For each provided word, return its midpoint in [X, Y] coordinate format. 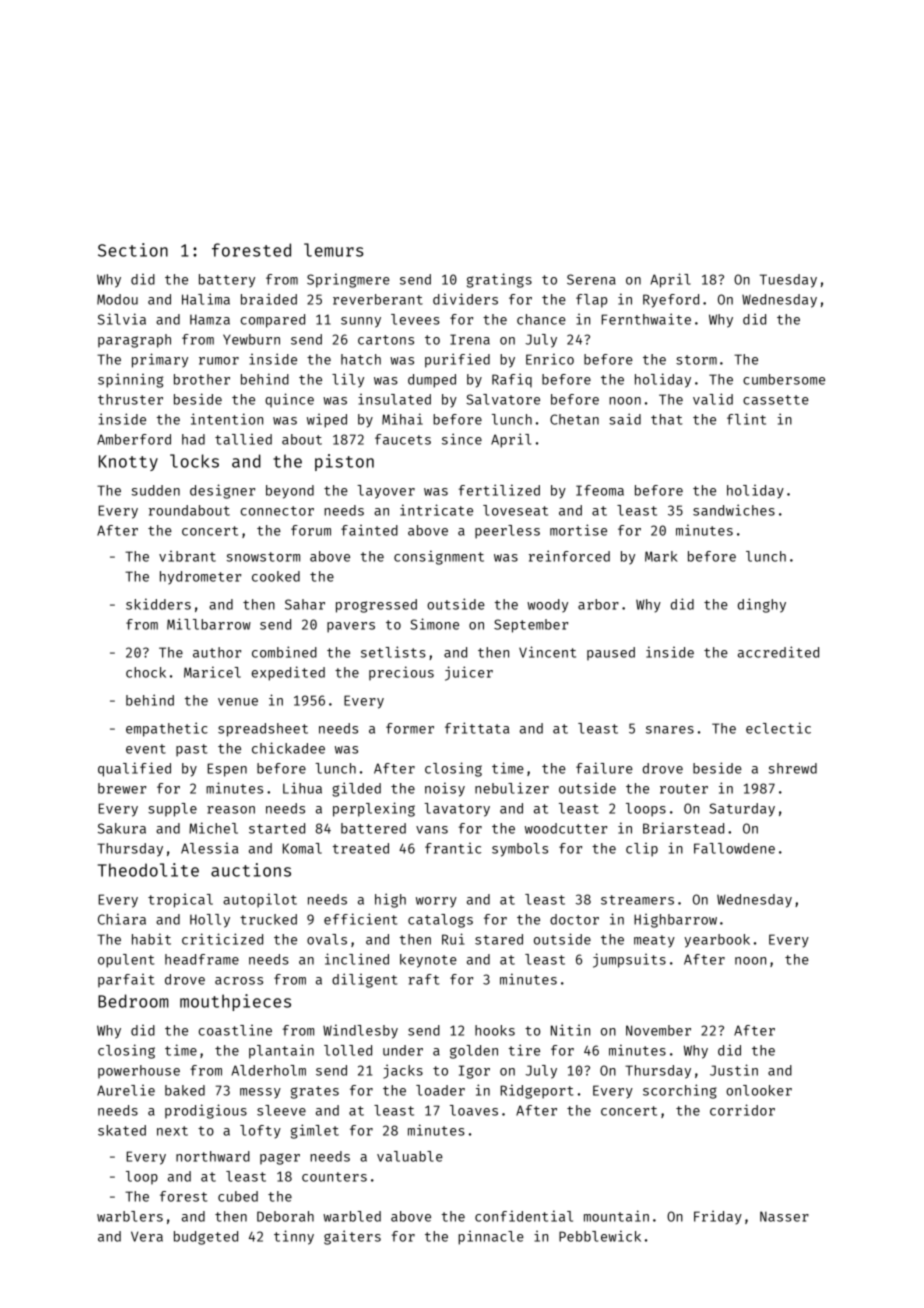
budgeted [206, 1238]
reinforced [569, 556]
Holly [210, 921]
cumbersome [784, 379]
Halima [206, 299]
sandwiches [734, 510]
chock [146, 672]
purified [457, 360]
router [684, 789]
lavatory [457, 810]
